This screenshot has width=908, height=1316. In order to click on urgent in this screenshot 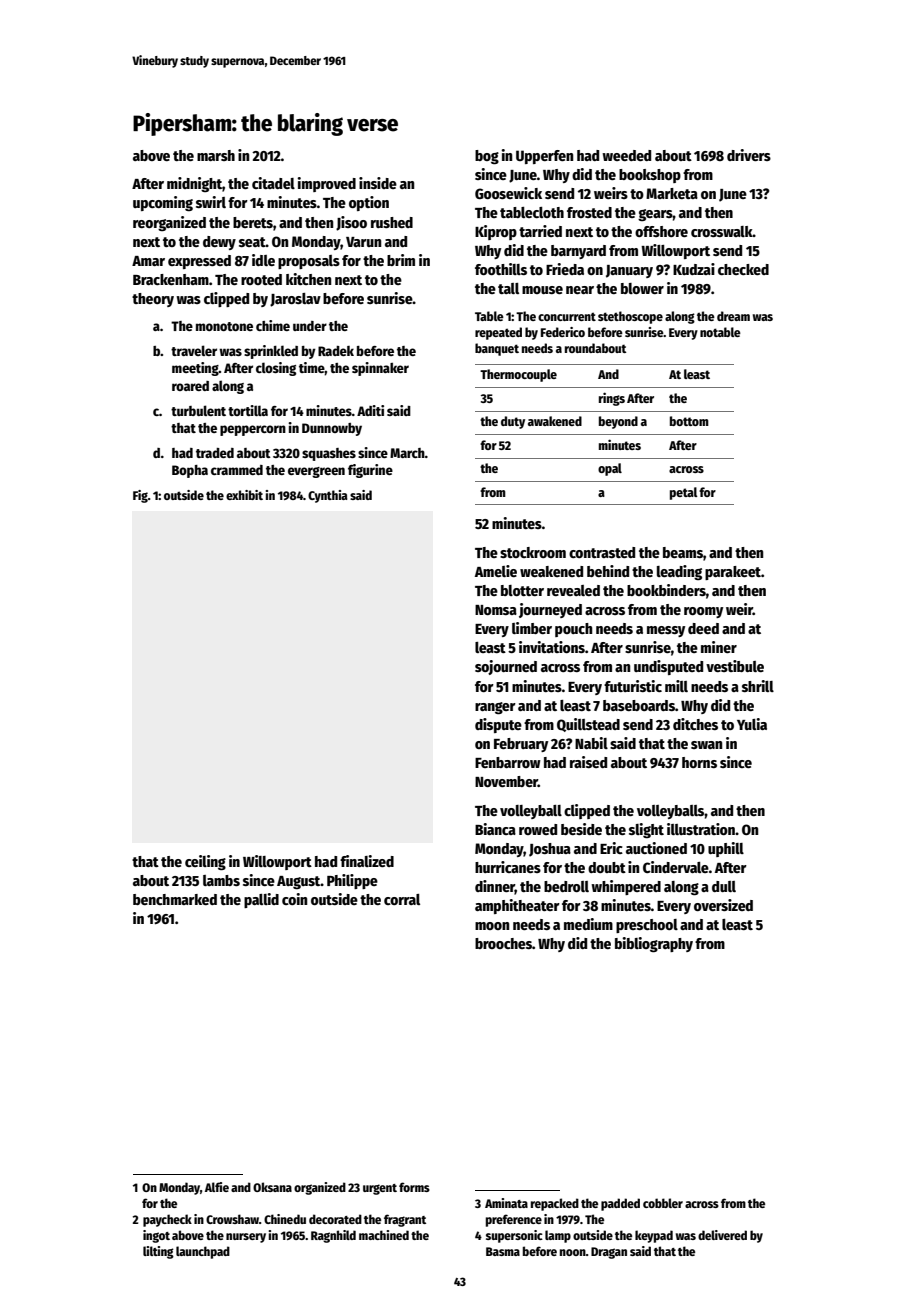, I will do `click(380, 1189)`.
